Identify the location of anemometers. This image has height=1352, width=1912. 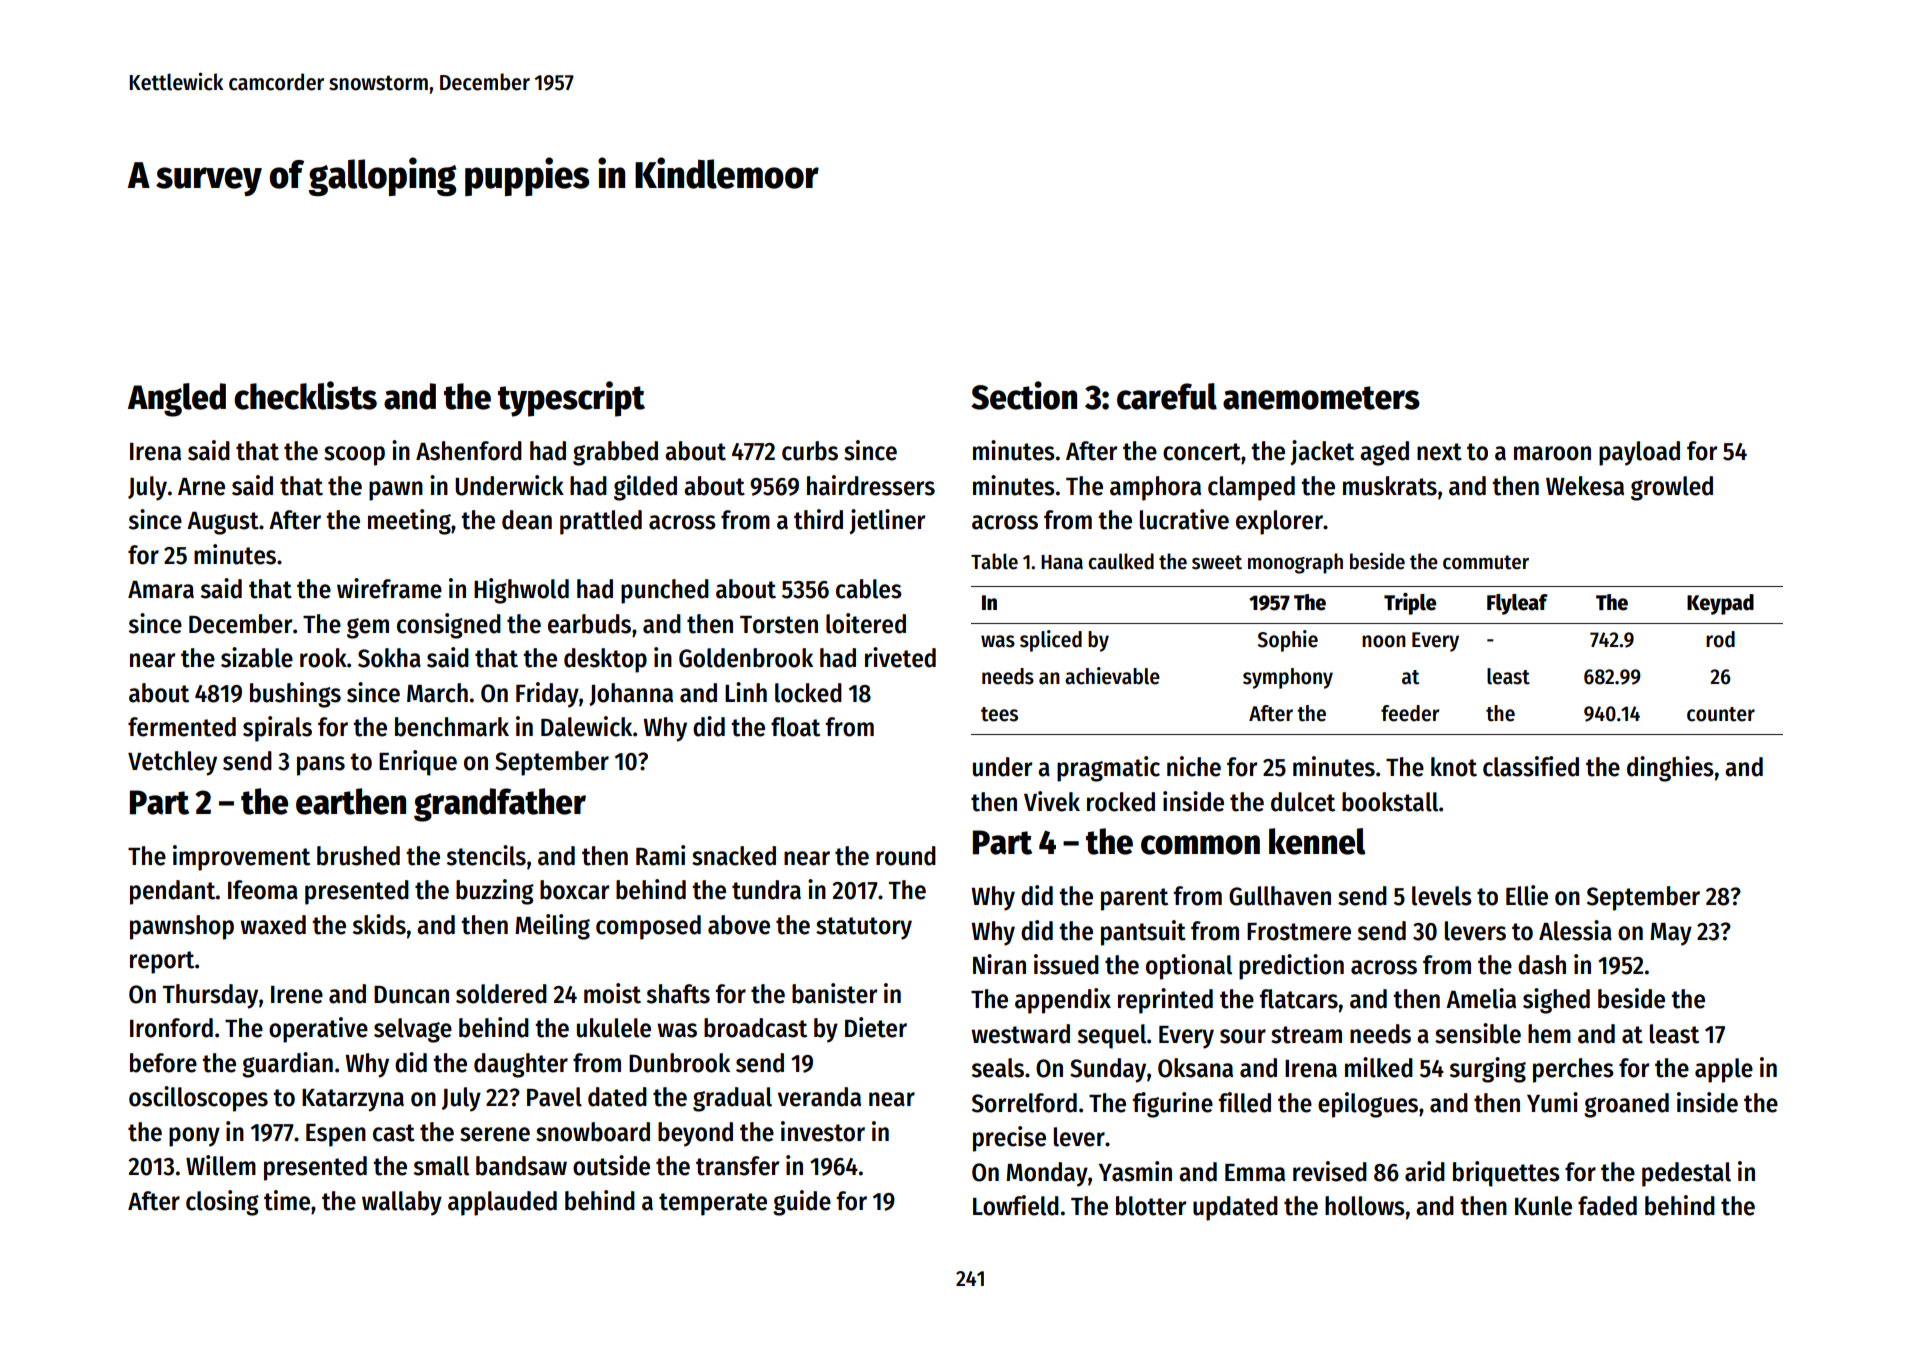
(1321, 398).
